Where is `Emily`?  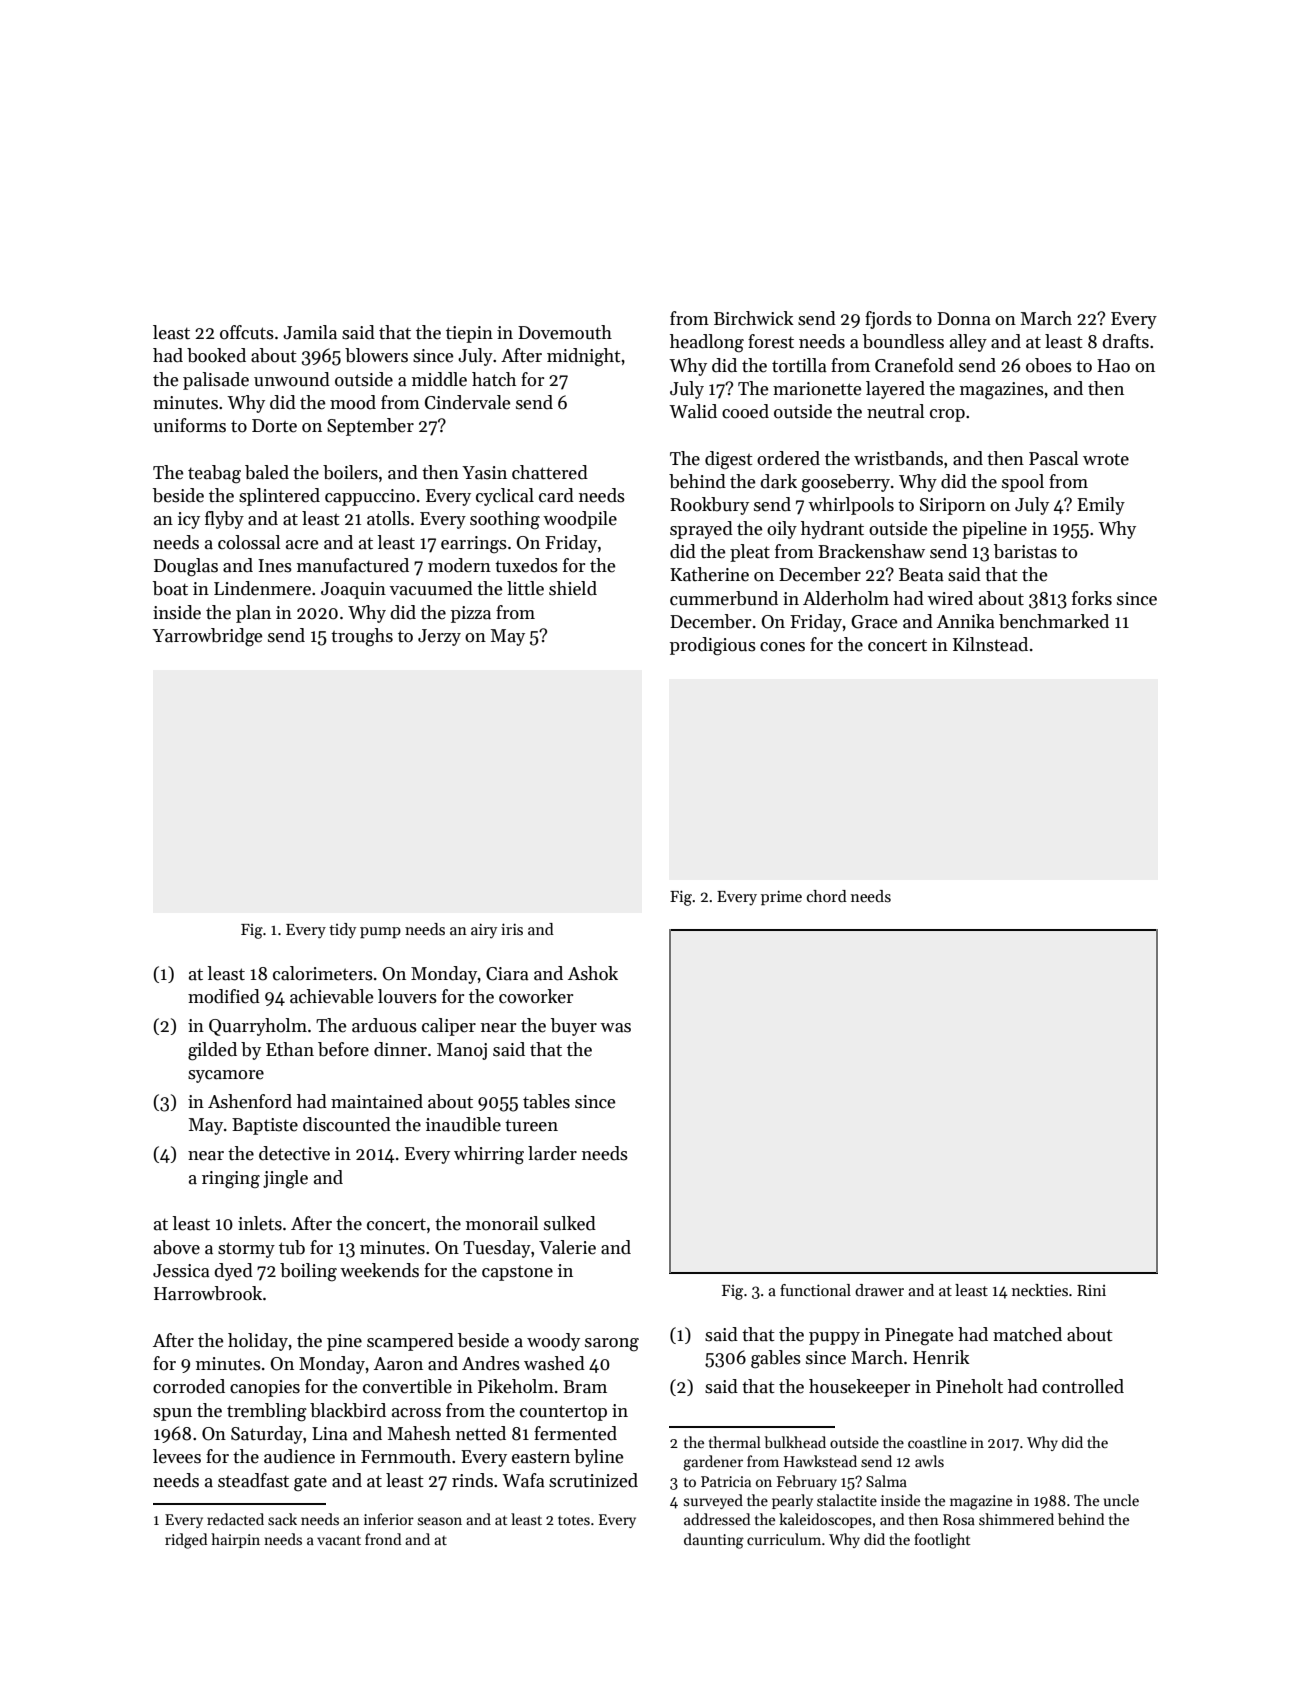 Emily is located at coordinates (1101, 506).
